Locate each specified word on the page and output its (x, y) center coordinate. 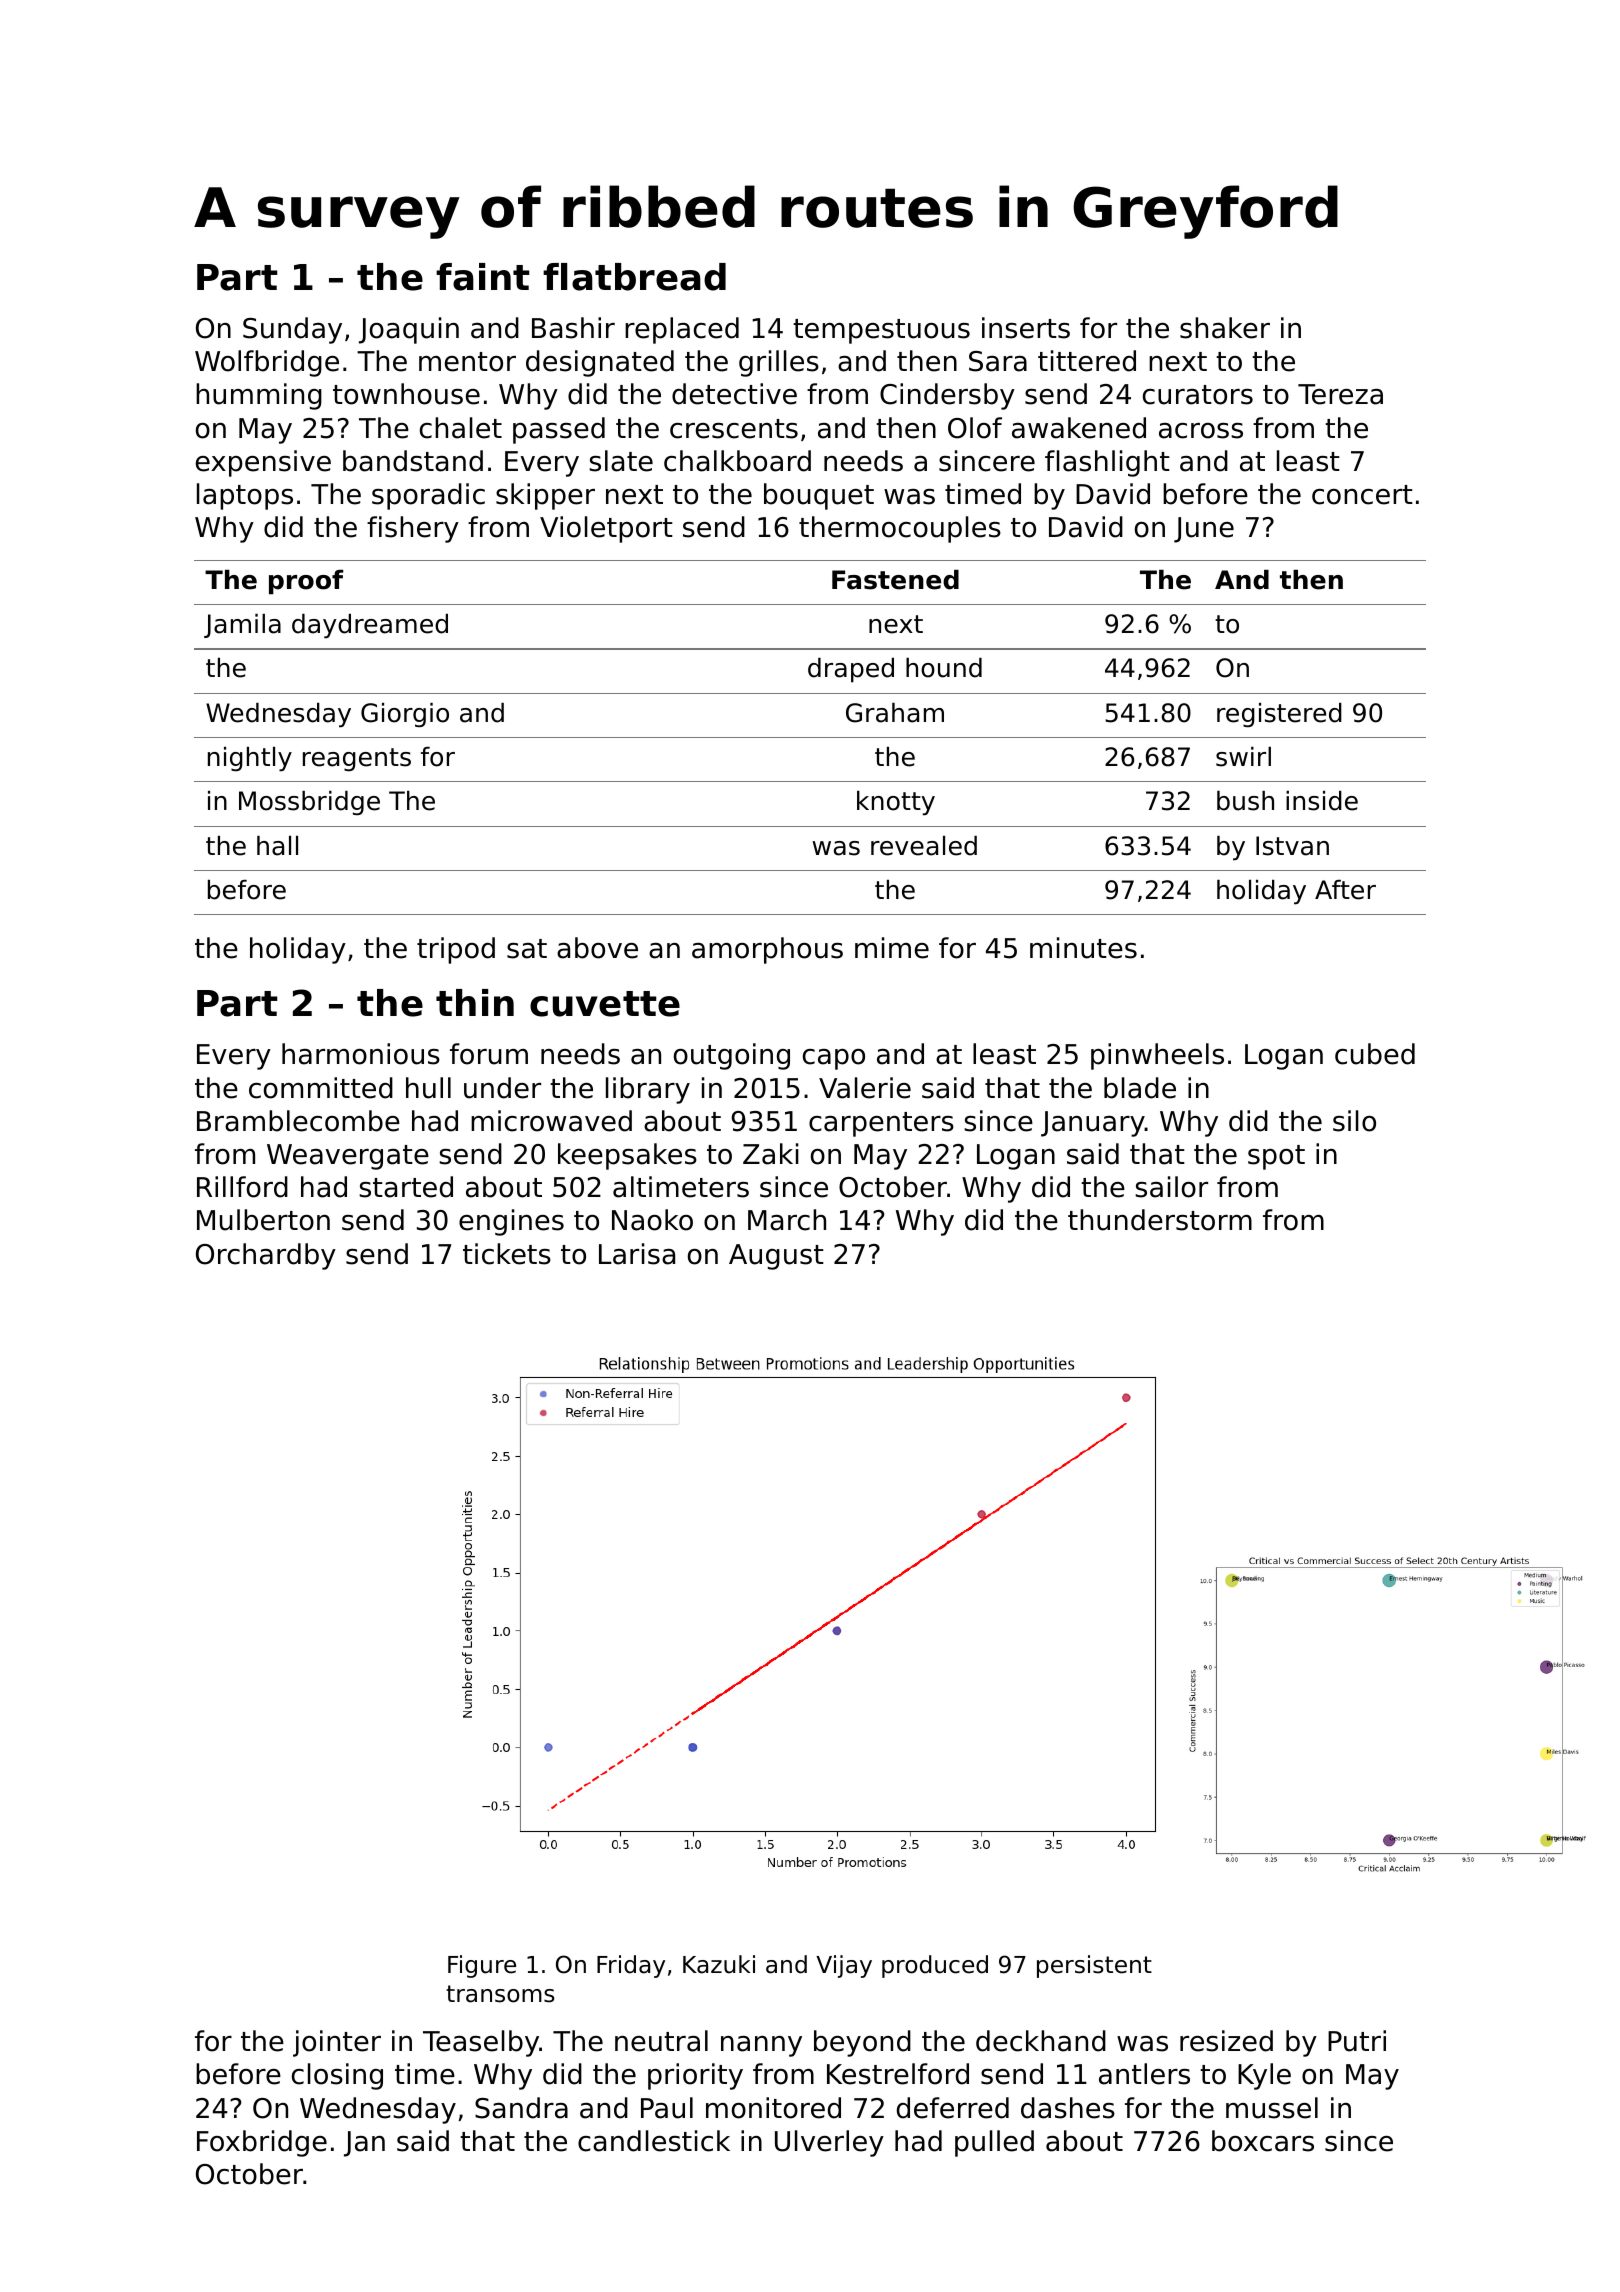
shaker (1225, 328)
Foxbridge (262, 2143)
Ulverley (829, 2143)
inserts (1026, 328)
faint (482, 277)
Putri (1357, 2041)
